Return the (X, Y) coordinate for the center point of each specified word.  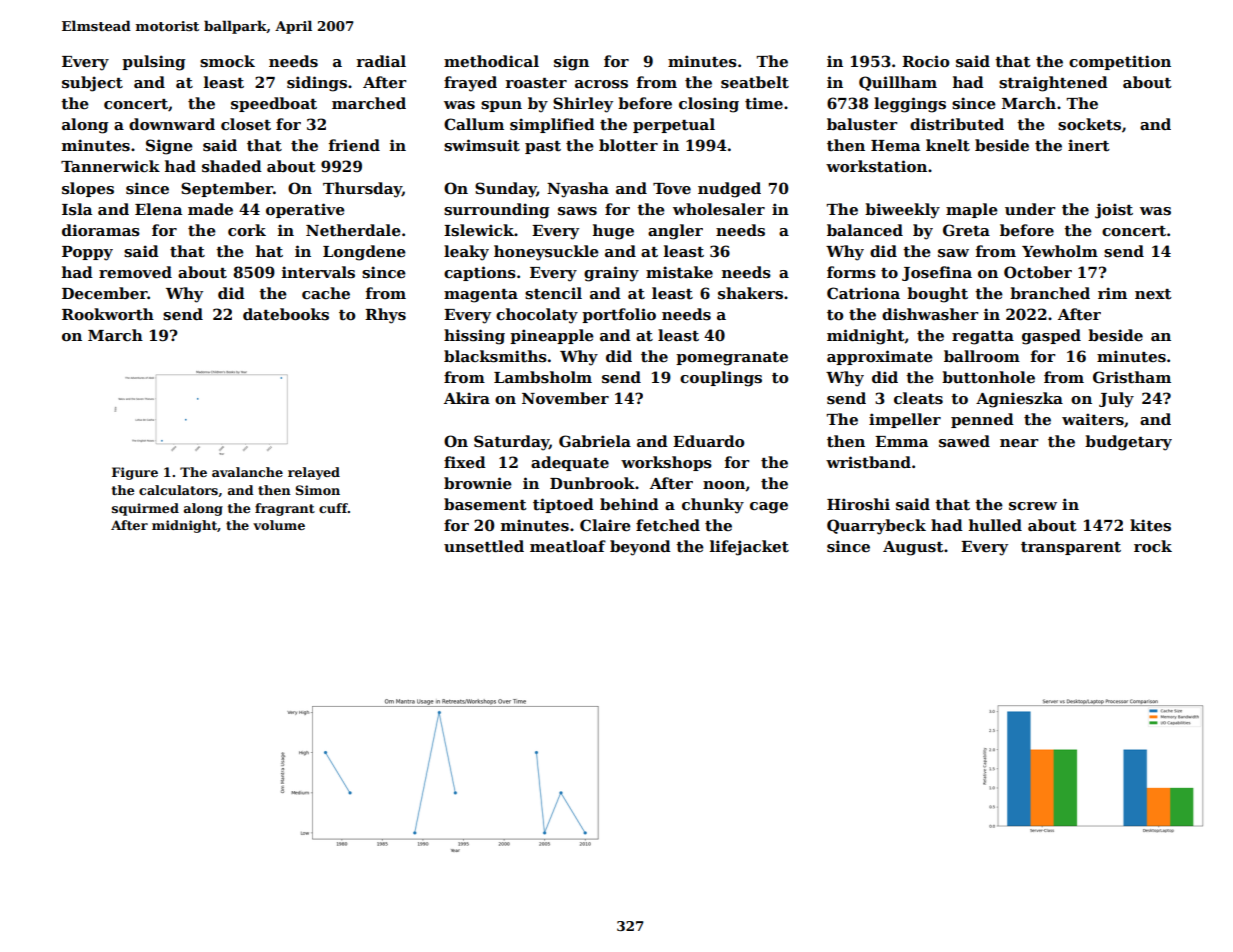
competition (1120, 62)
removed (135, 272)
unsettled (484, 546)
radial (381, 61)
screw (1033, 506)
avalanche (247, 472)
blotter (628, 145)
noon (724, 485)
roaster (536, 83)
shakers (750, 293)
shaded (232, 166)
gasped (1051, 337)
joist (1114, 211)
